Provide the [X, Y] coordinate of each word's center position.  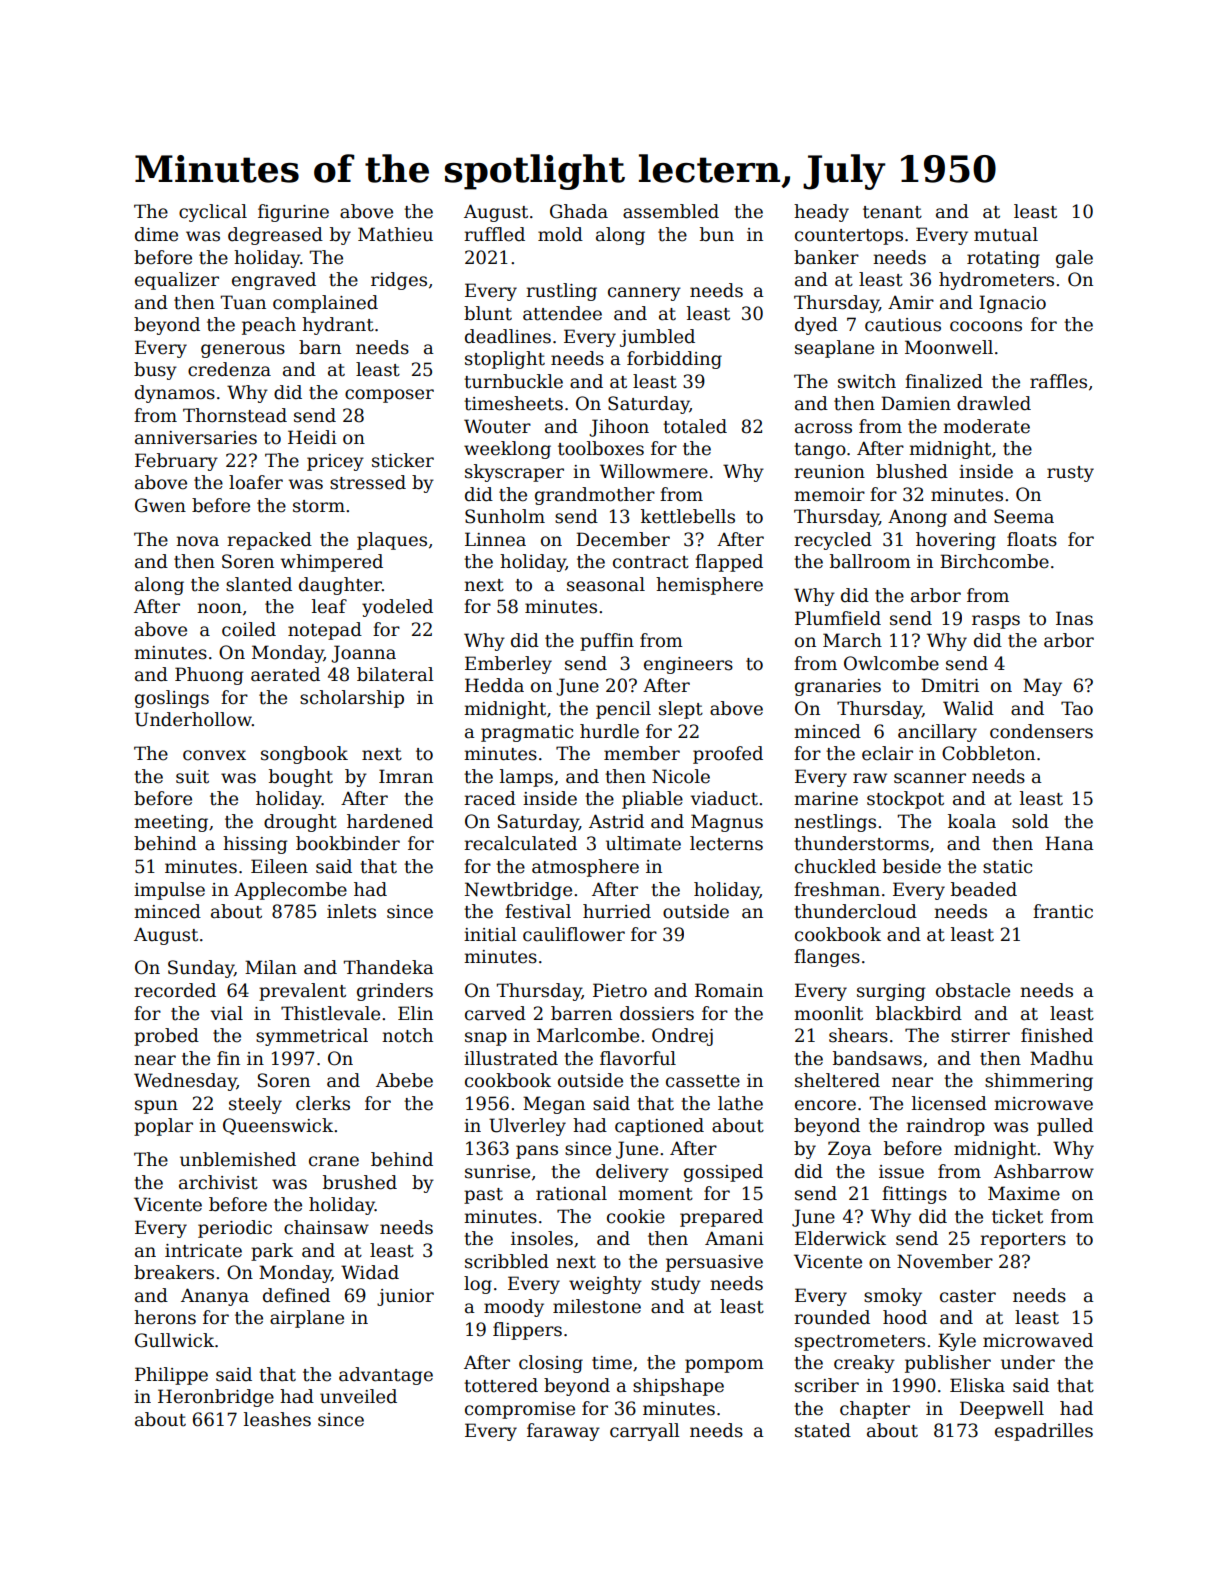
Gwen [160, 505]
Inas [1074, 618]
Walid [968, 708]
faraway [563, 1432]
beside [912, 866]
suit [192, 777]
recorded [175, 990]
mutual [1006, 234]
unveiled [358, 1396]
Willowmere [654, 471]
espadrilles [1044, 1432]
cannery [644, 294]
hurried [617, 911]
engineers [688, 665]
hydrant [338, 326]
